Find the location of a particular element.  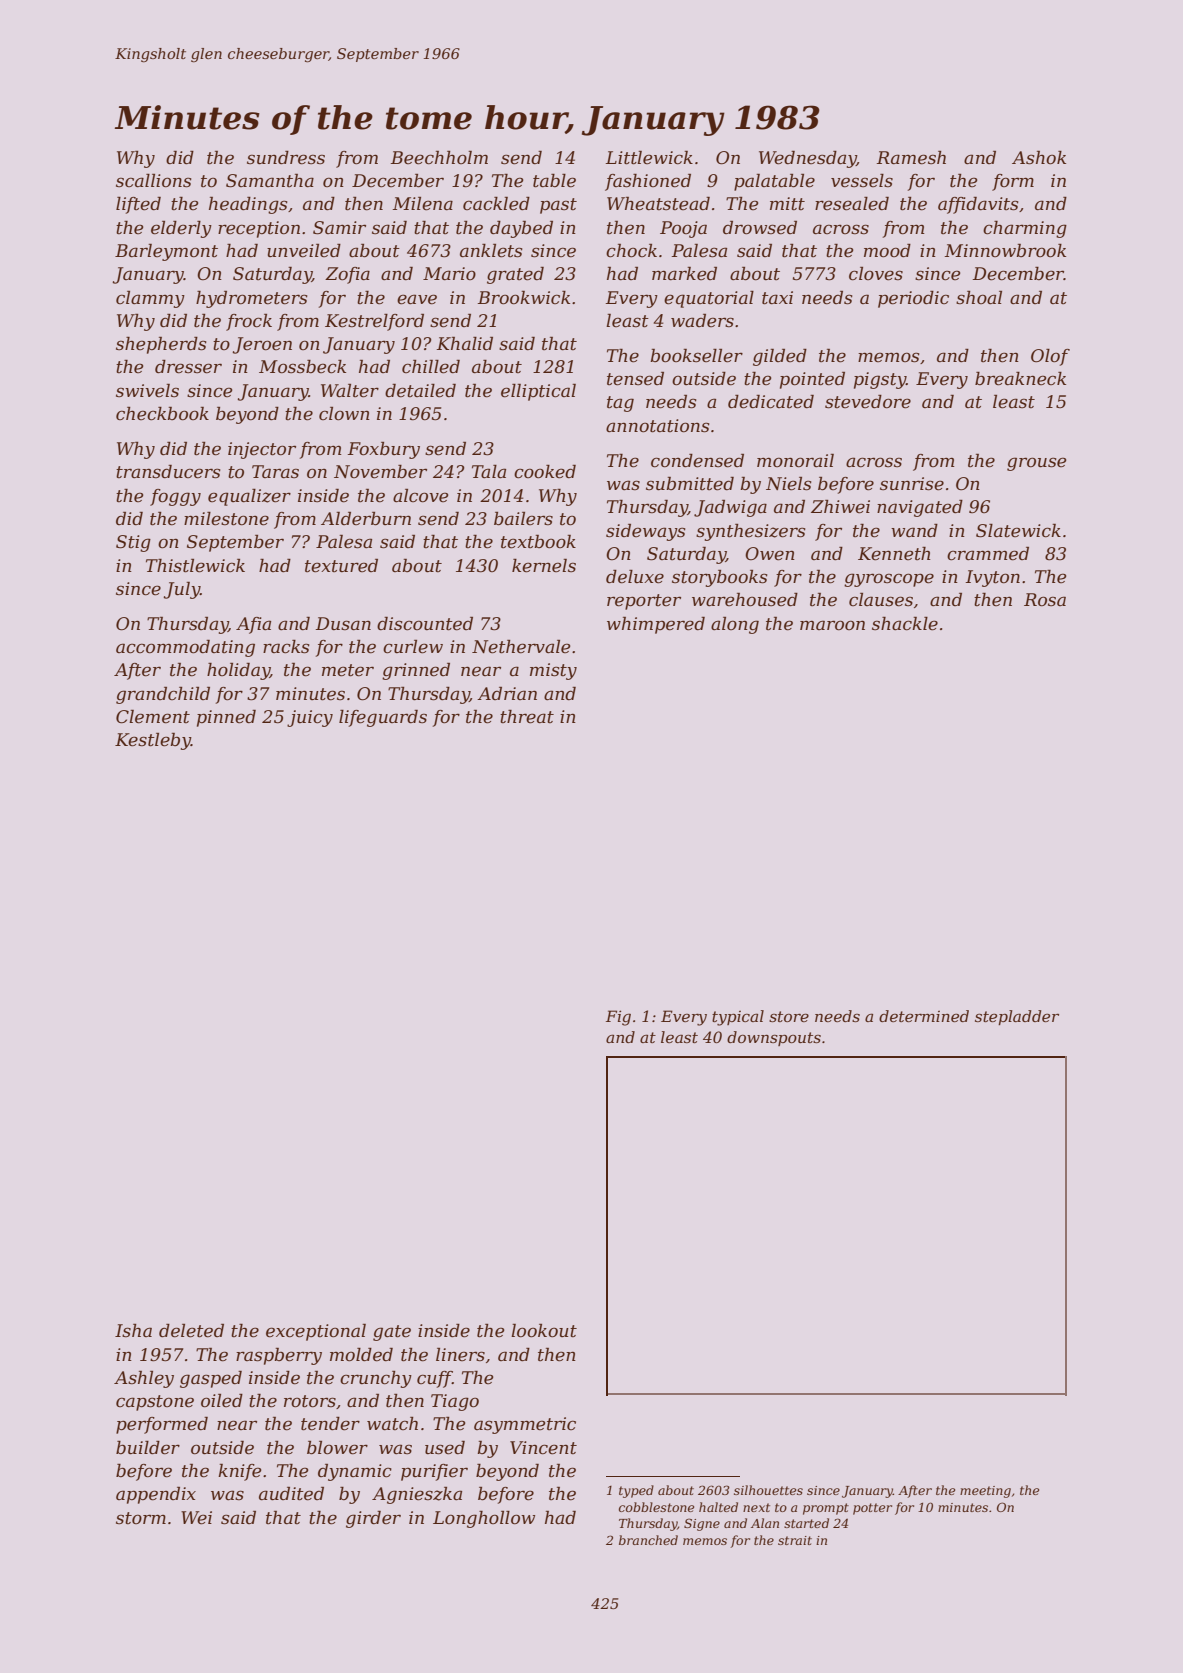

Rosa is located at coordinates (1045, 599).
